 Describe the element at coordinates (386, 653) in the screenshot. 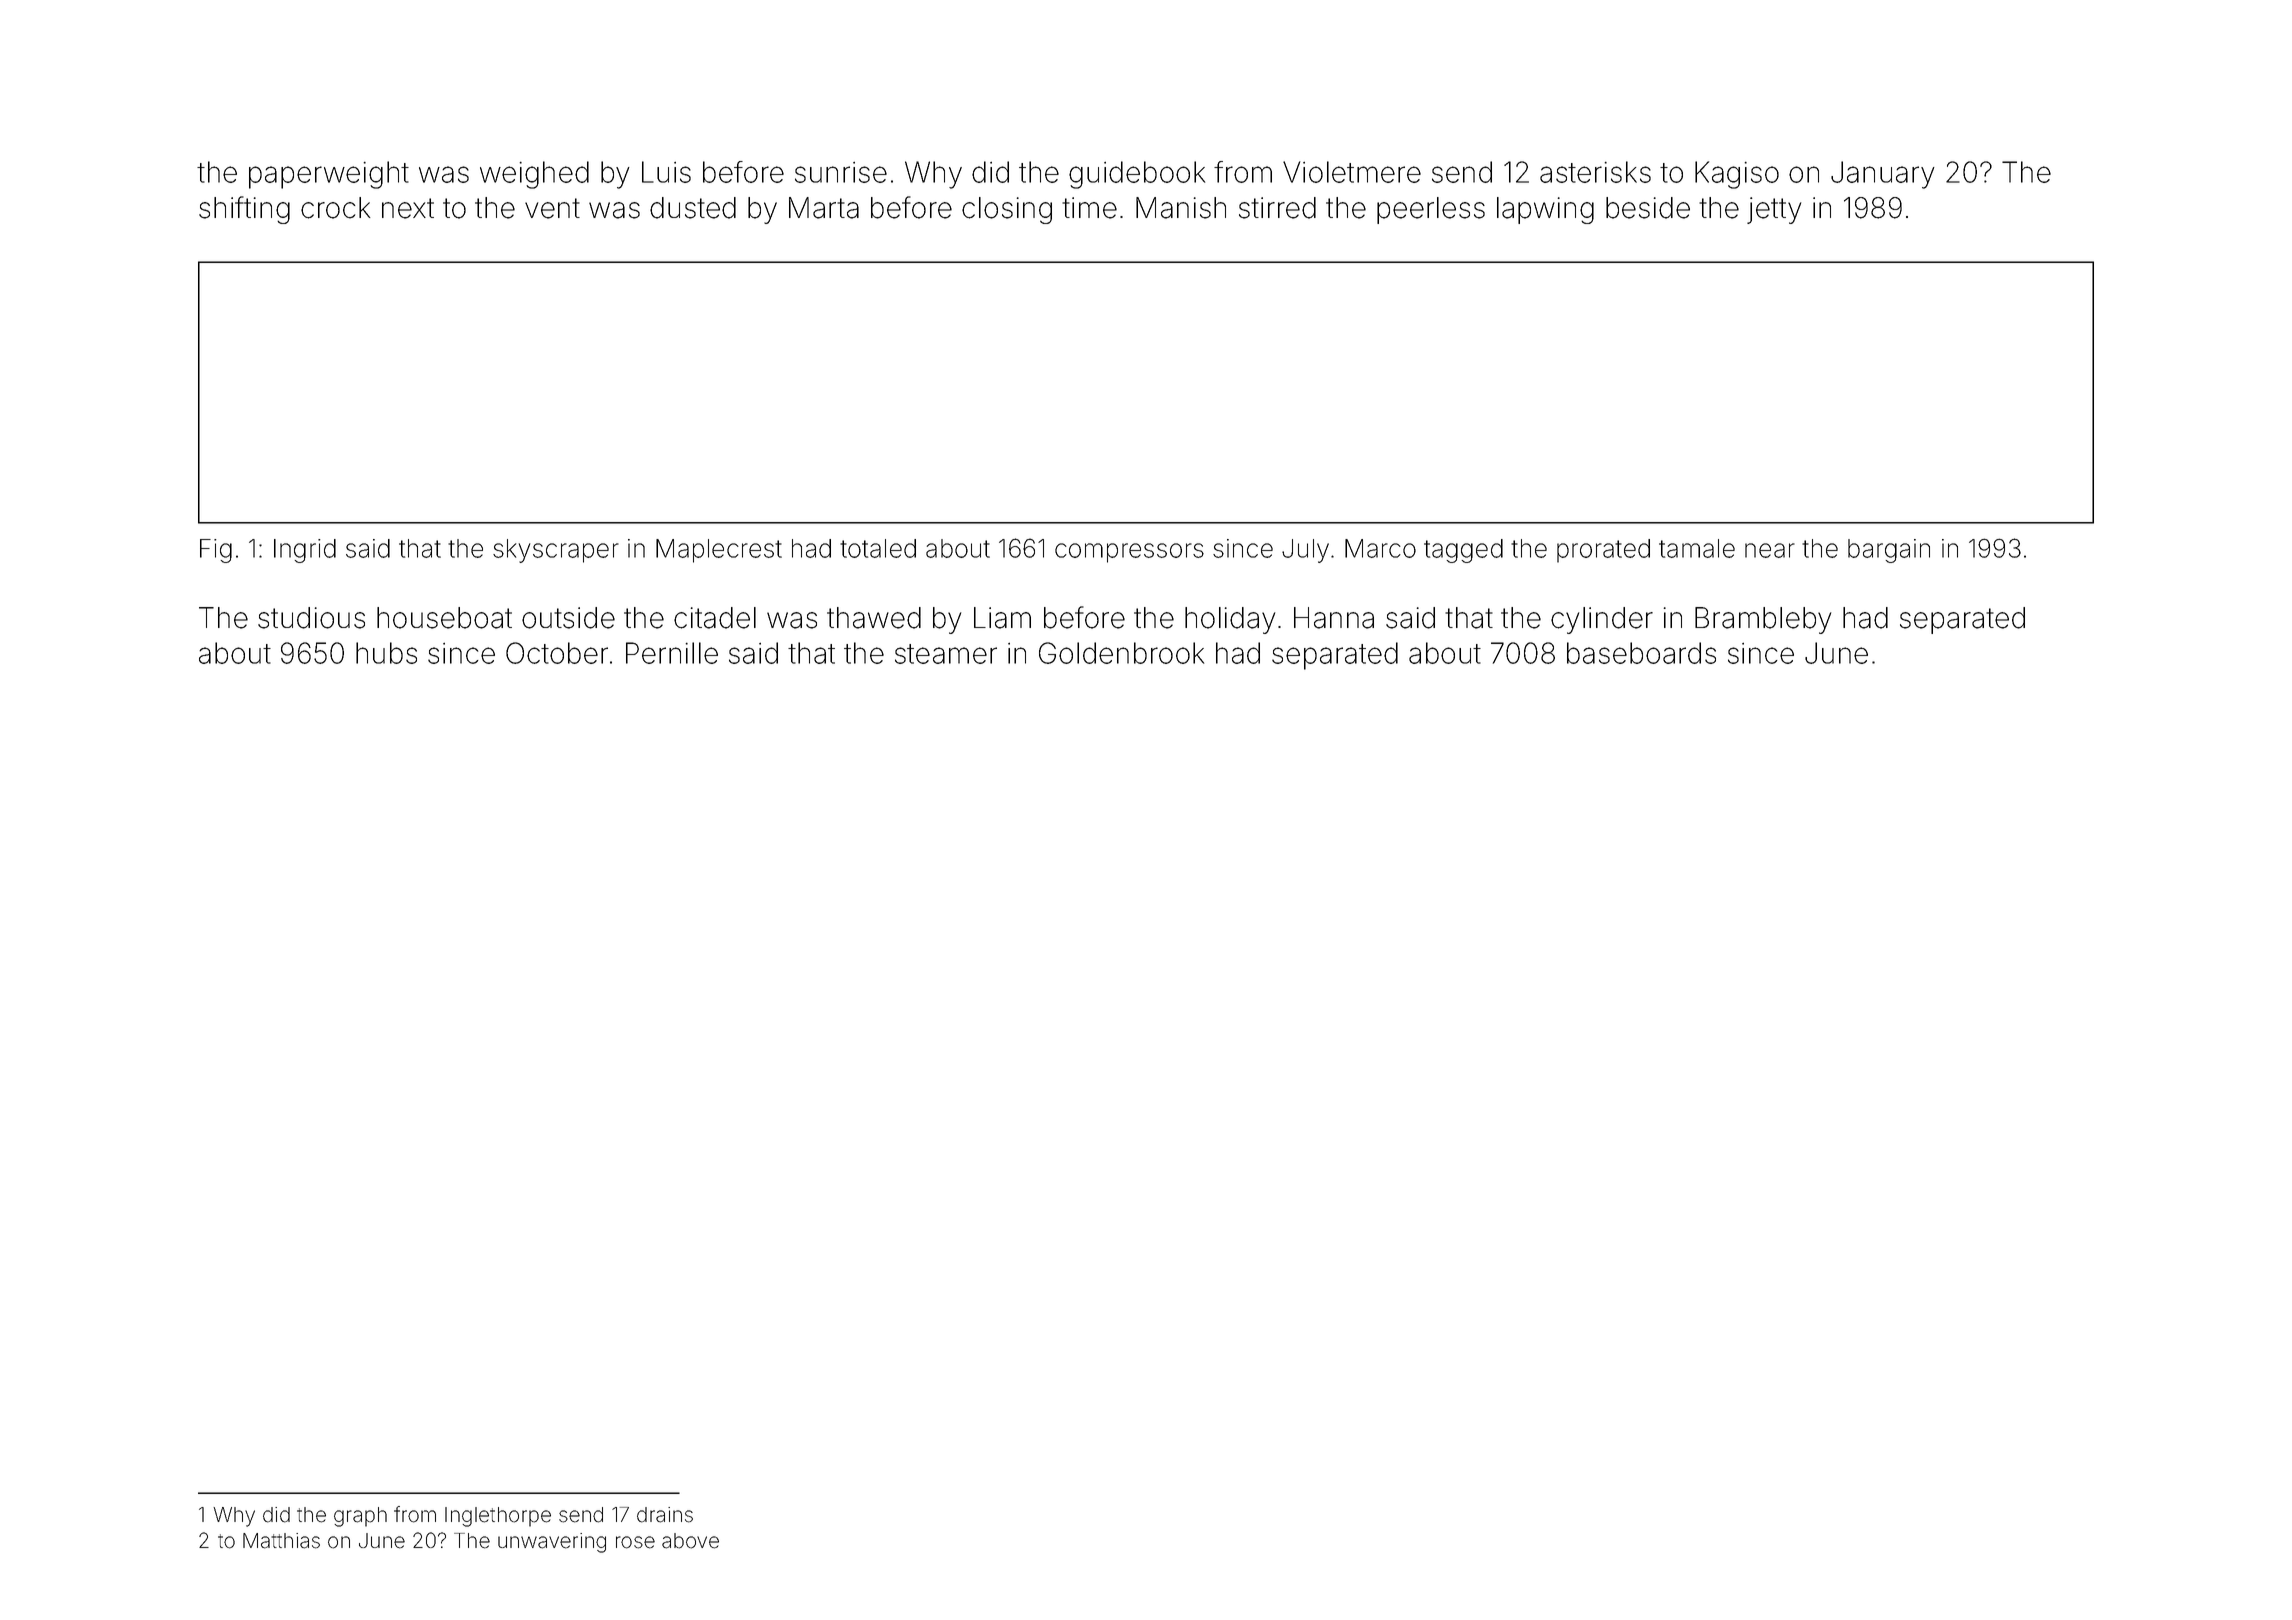

I see `hubs` at that location.
